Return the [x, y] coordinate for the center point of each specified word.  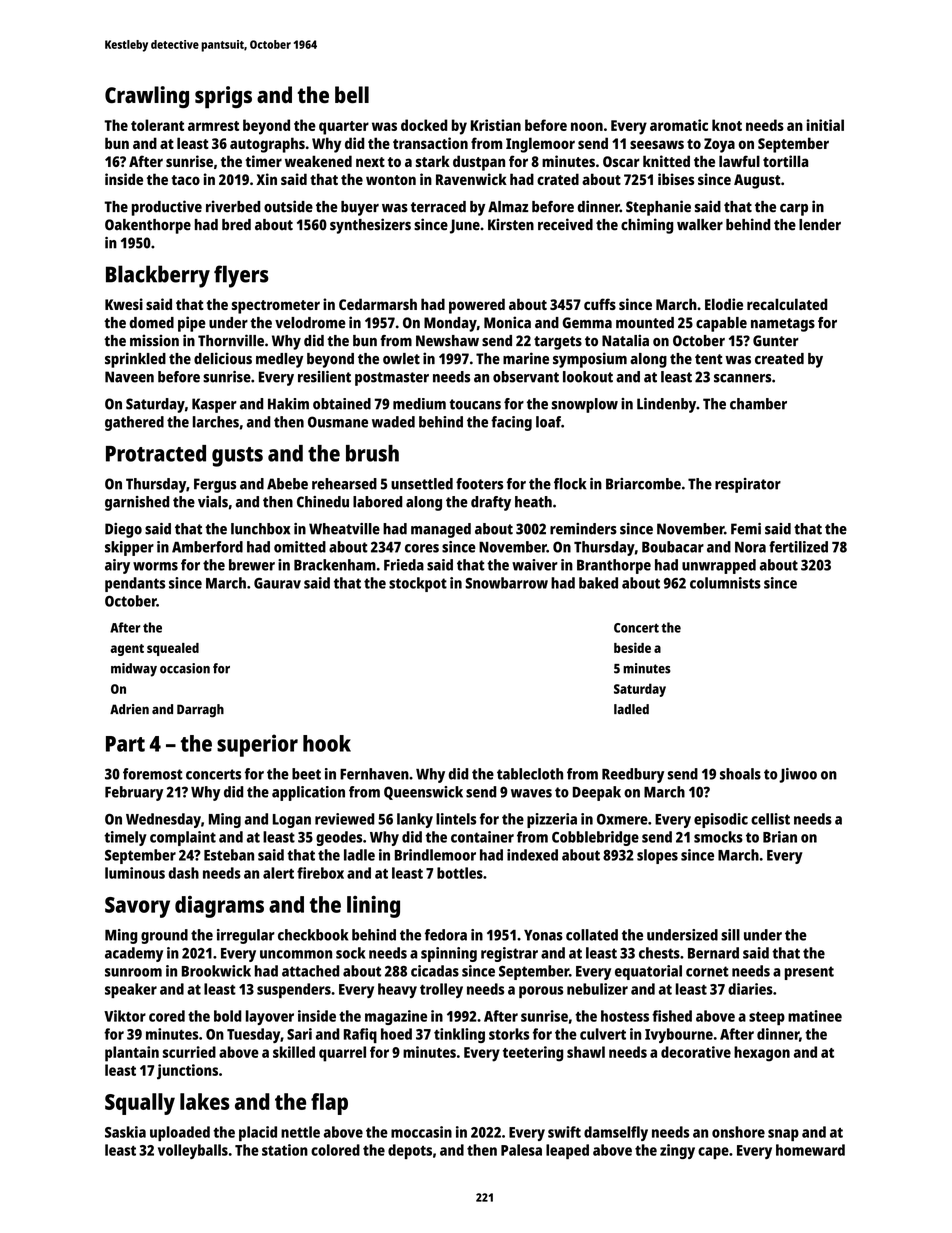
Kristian [496, 125]
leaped [567, 1151]
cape [713, 1153]
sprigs [223, 97]
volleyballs [193, 1151]
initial [825, 125]
